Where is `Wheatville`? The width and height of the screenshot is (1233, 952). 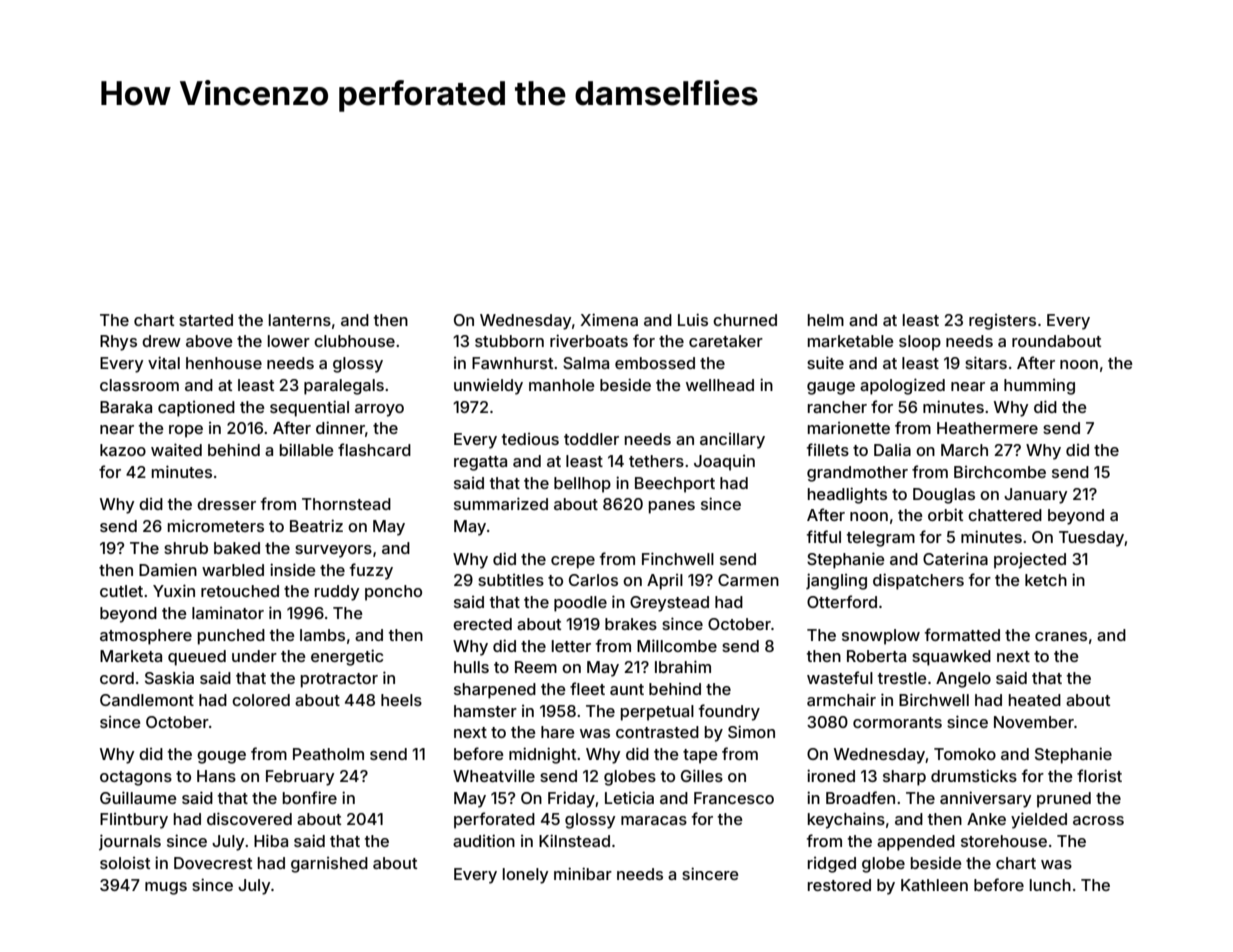 Wheatville is located at coordinates (494, 775).
